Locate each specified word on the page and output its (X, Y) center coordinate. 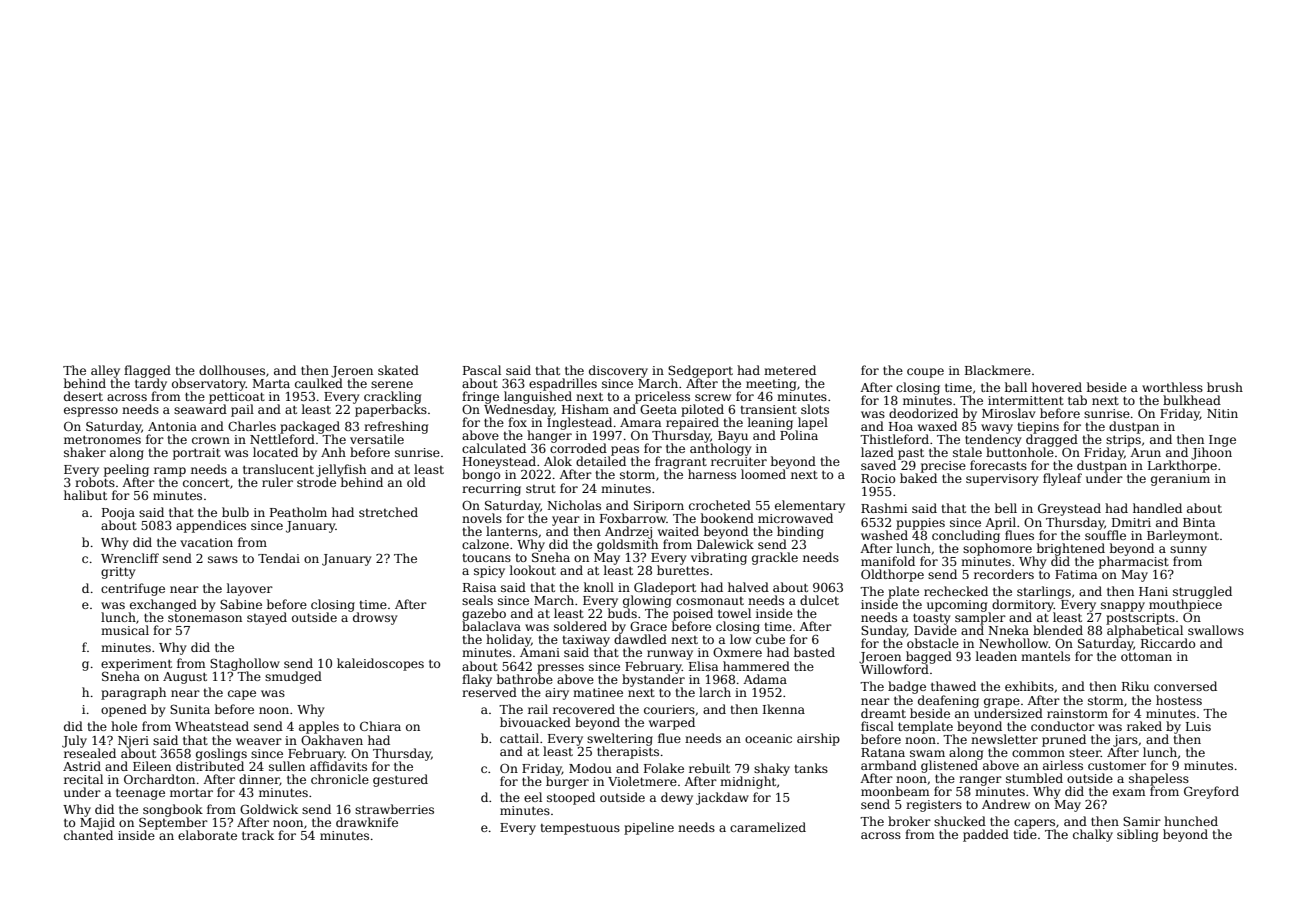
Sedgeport (700, 371)
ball (1016, 387)
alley (105, 371)
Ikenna (784, 709)
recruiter (739, 461)
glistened (949, 766)
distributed (210, 766)
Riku (1135, 686)
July (74, 741)
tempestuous (580, 829)
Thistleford (894, 439)
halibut (85, 495)
